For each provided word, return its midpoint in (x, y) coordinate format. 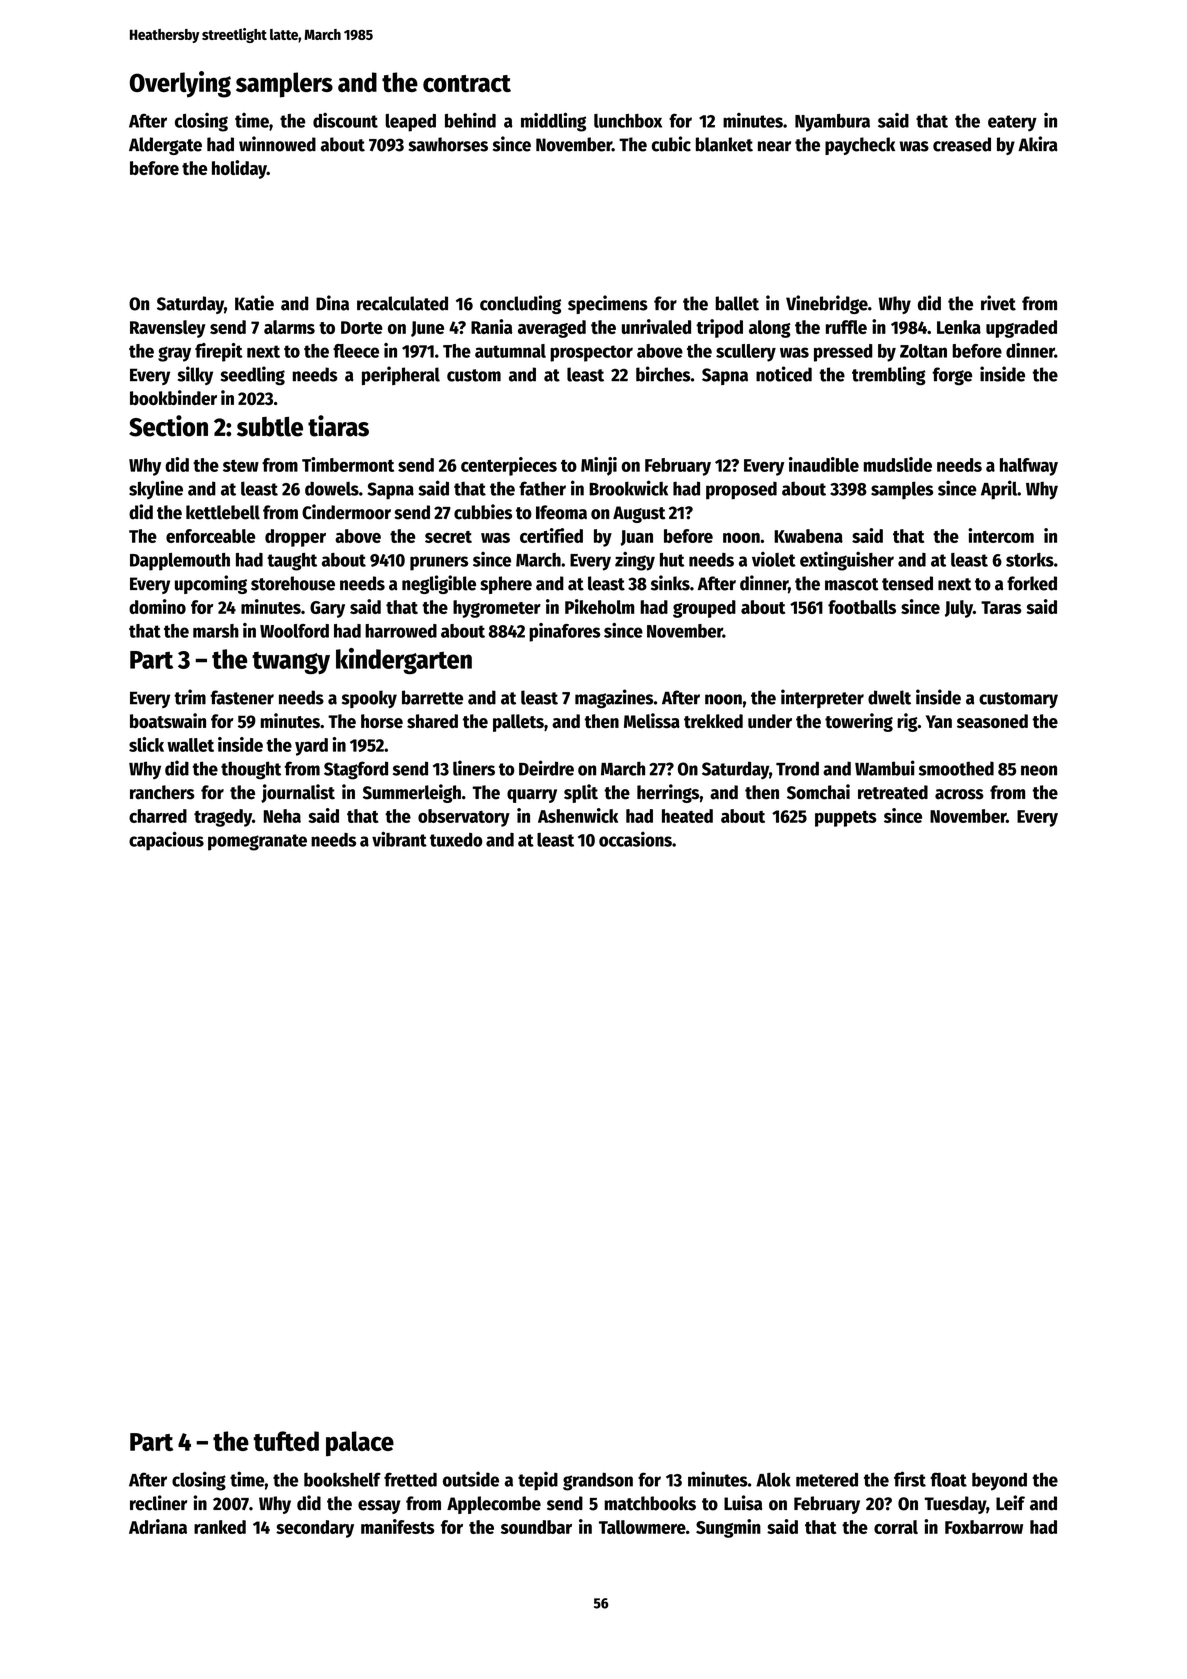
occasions (635, 839)
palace (360, 1444)
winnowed (277, 144)
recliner (158, 1503)
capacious (166, 841)
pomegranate (257, 842)
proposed (741, 491)
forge (952, 376)
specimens (608, 304)
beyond (999, 1482)
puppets (846, 819)
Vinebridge (827, 304)
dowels (332, 488)
